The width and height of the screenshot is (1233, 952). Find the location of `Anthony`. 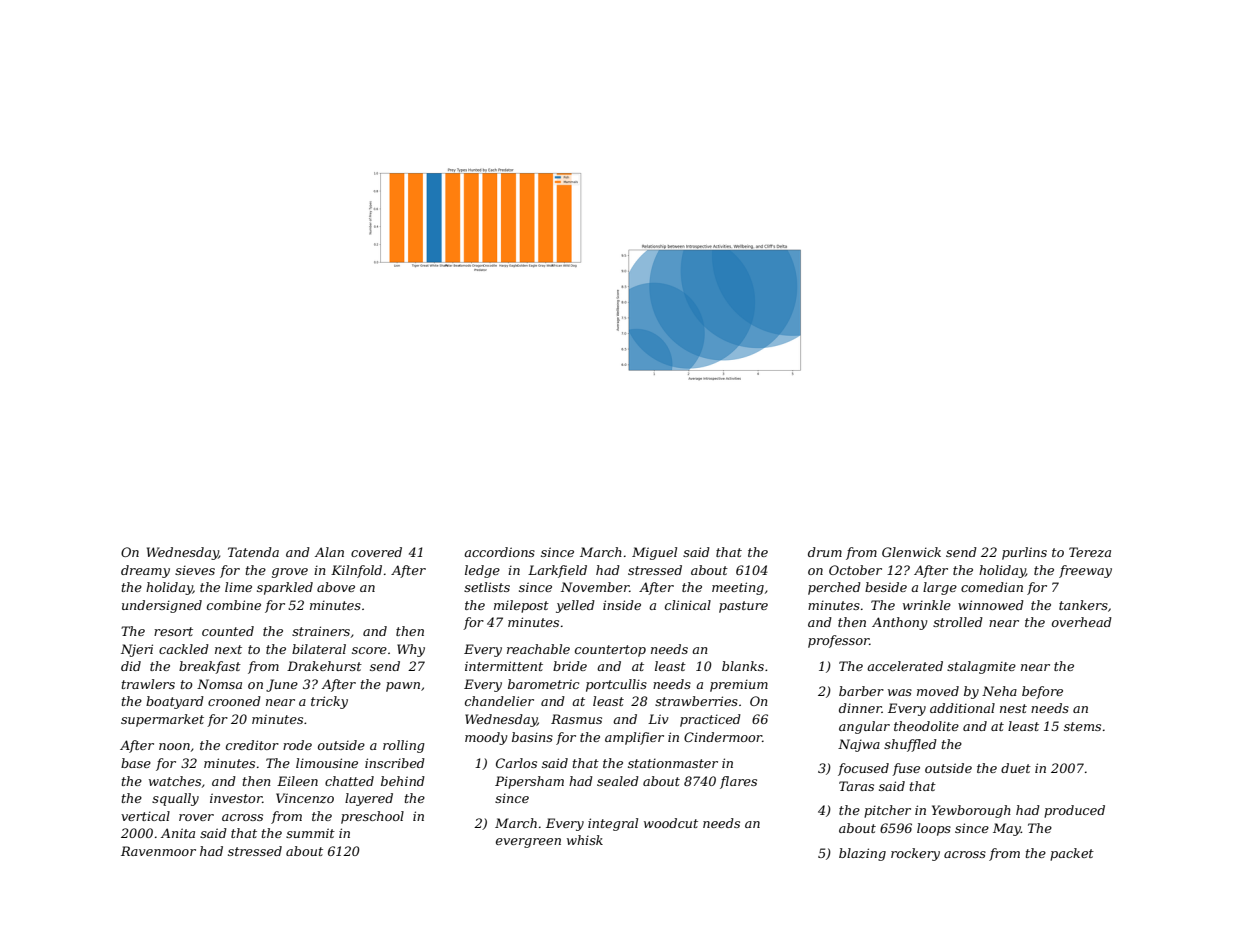

Anthony is located at coordinates (900, 623).
